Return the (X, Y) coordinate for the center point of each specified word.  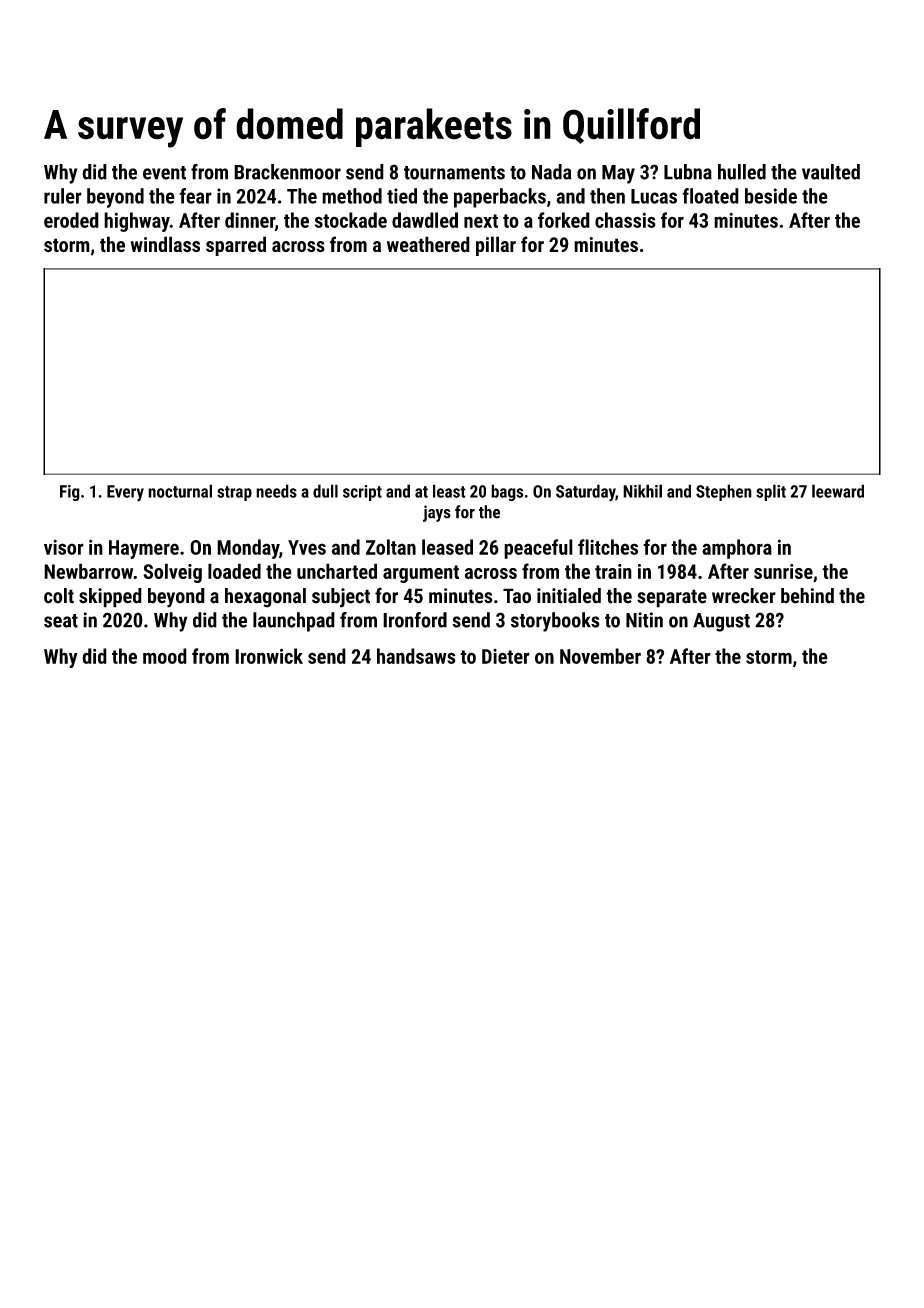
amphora (737, 549)
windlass (165, 244)
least (449, 491)
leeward (838, 491)
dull (325, 491)
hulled (742, 172)
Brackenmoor (287, 172)
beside (771, 196)
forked (564, 220)
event (164, 173)
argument (421, 574)
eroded (71, 220)
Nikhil (642, 491)
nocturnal (180, 491)
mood (165, 656)
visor (64, 547)
